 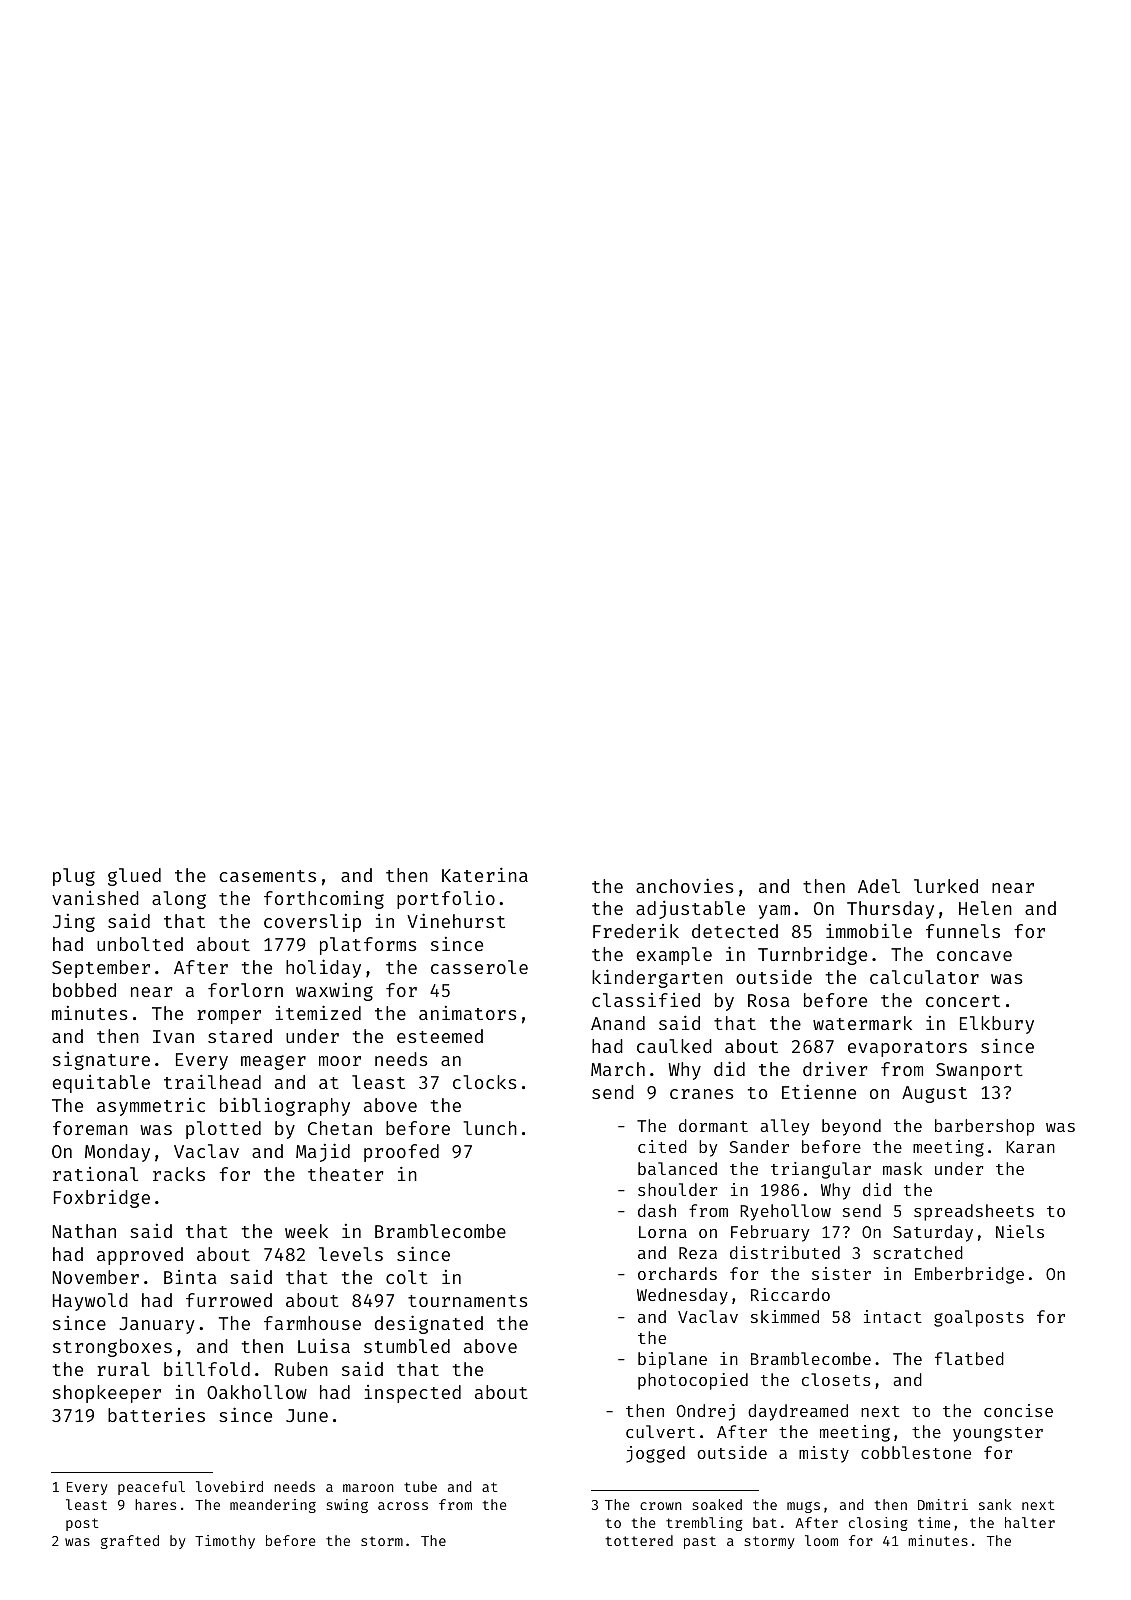 I want to click on across, so click(x=403, y=1506).
